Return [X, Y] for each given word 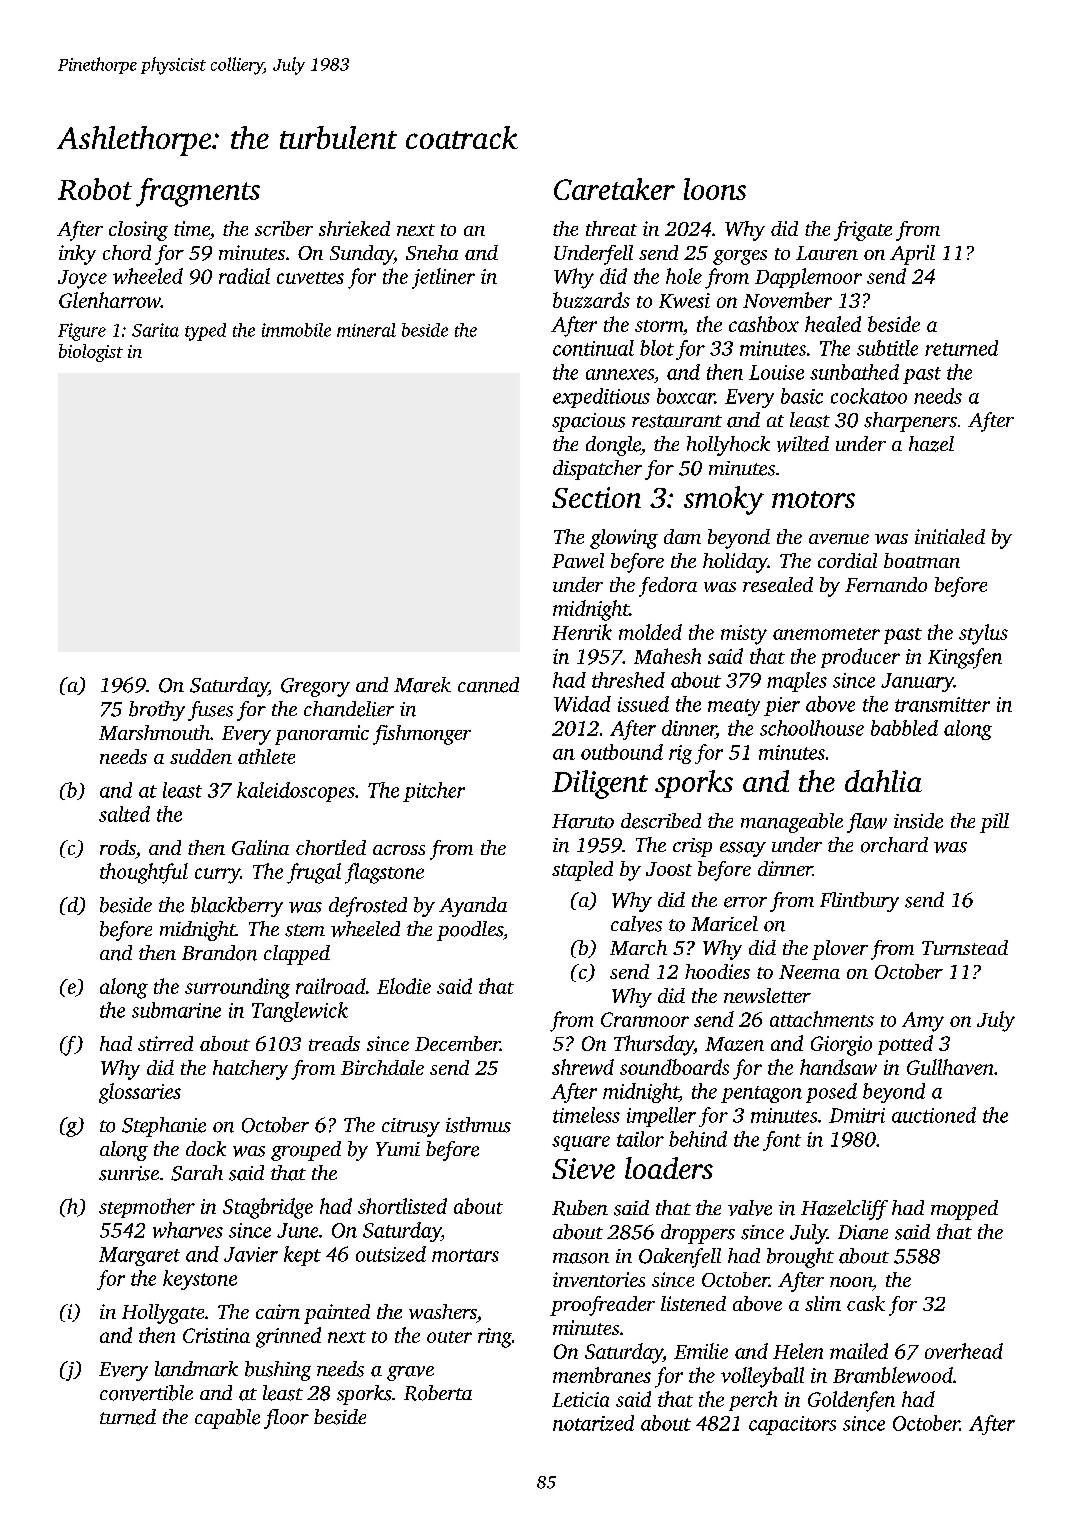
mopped [964, 1210]
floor [286, 1419]
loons [715, 189]
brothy [157, 711]
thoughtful [144, 873]
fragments [198, 192]
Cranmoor [645, 1019]
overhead [964, 1351]
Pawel [578, 560]
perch [753, 1401]
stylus [983, 634]
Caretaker [614, 189]
